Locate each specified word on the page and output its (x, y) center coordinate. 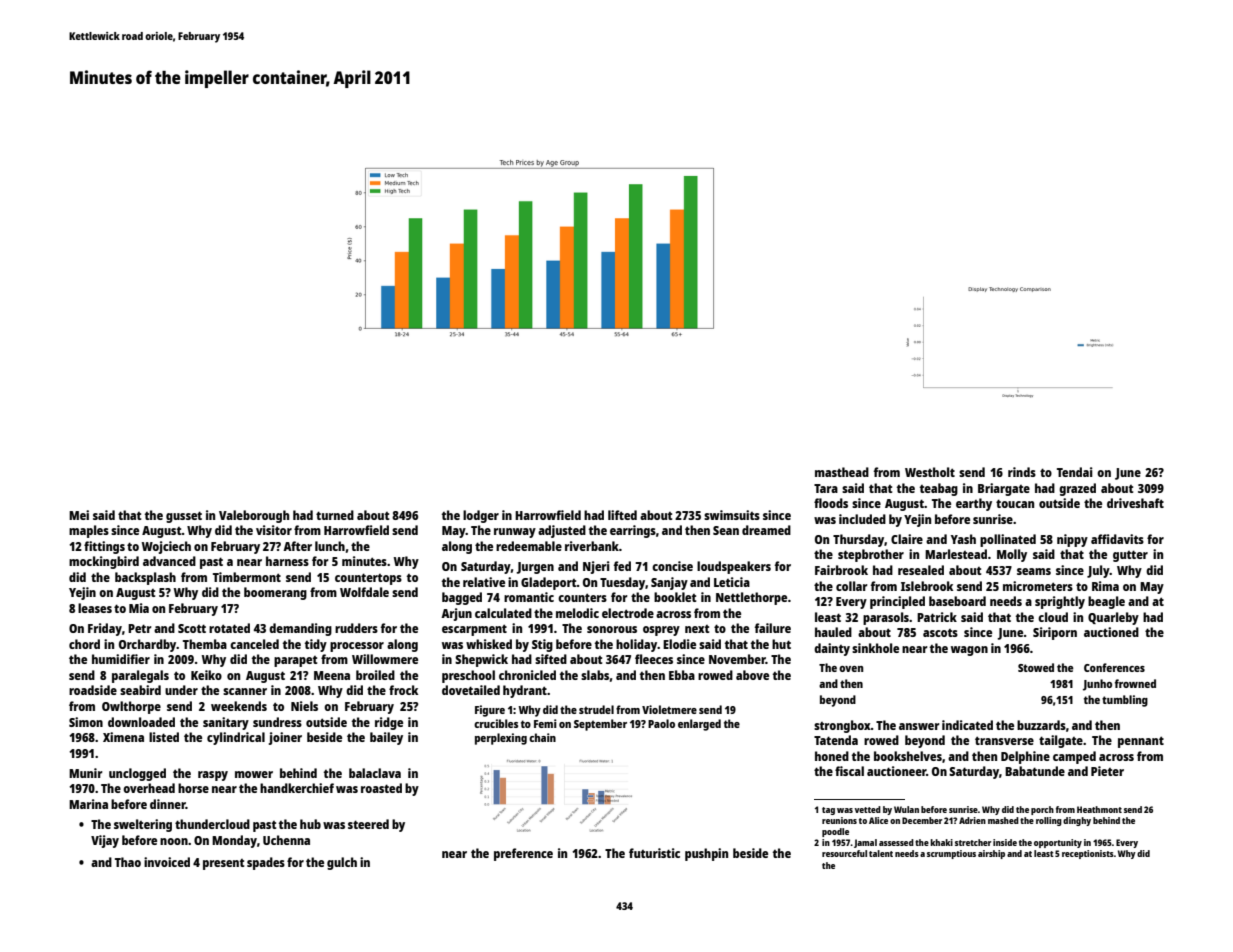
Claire (907, 539)
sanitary (226, 723)
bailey (386, 738)
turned (335, 515)
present (223, 864)
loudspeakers (734, 567)
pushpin (706, 854)
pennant (1141, 742)
